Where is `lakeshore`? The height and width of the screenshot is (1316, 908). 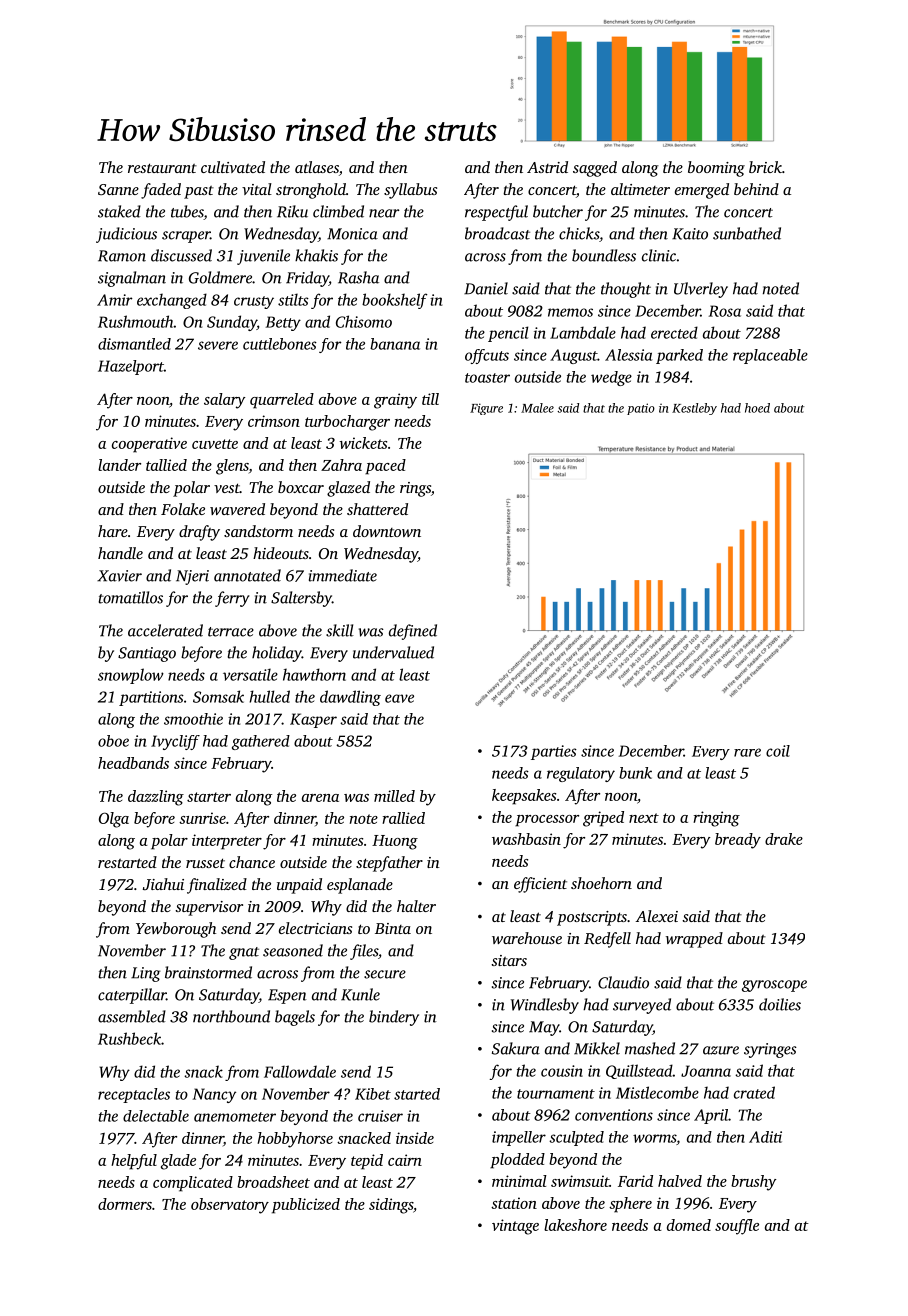 lakeshore is located at coordinates (575, 1225).
